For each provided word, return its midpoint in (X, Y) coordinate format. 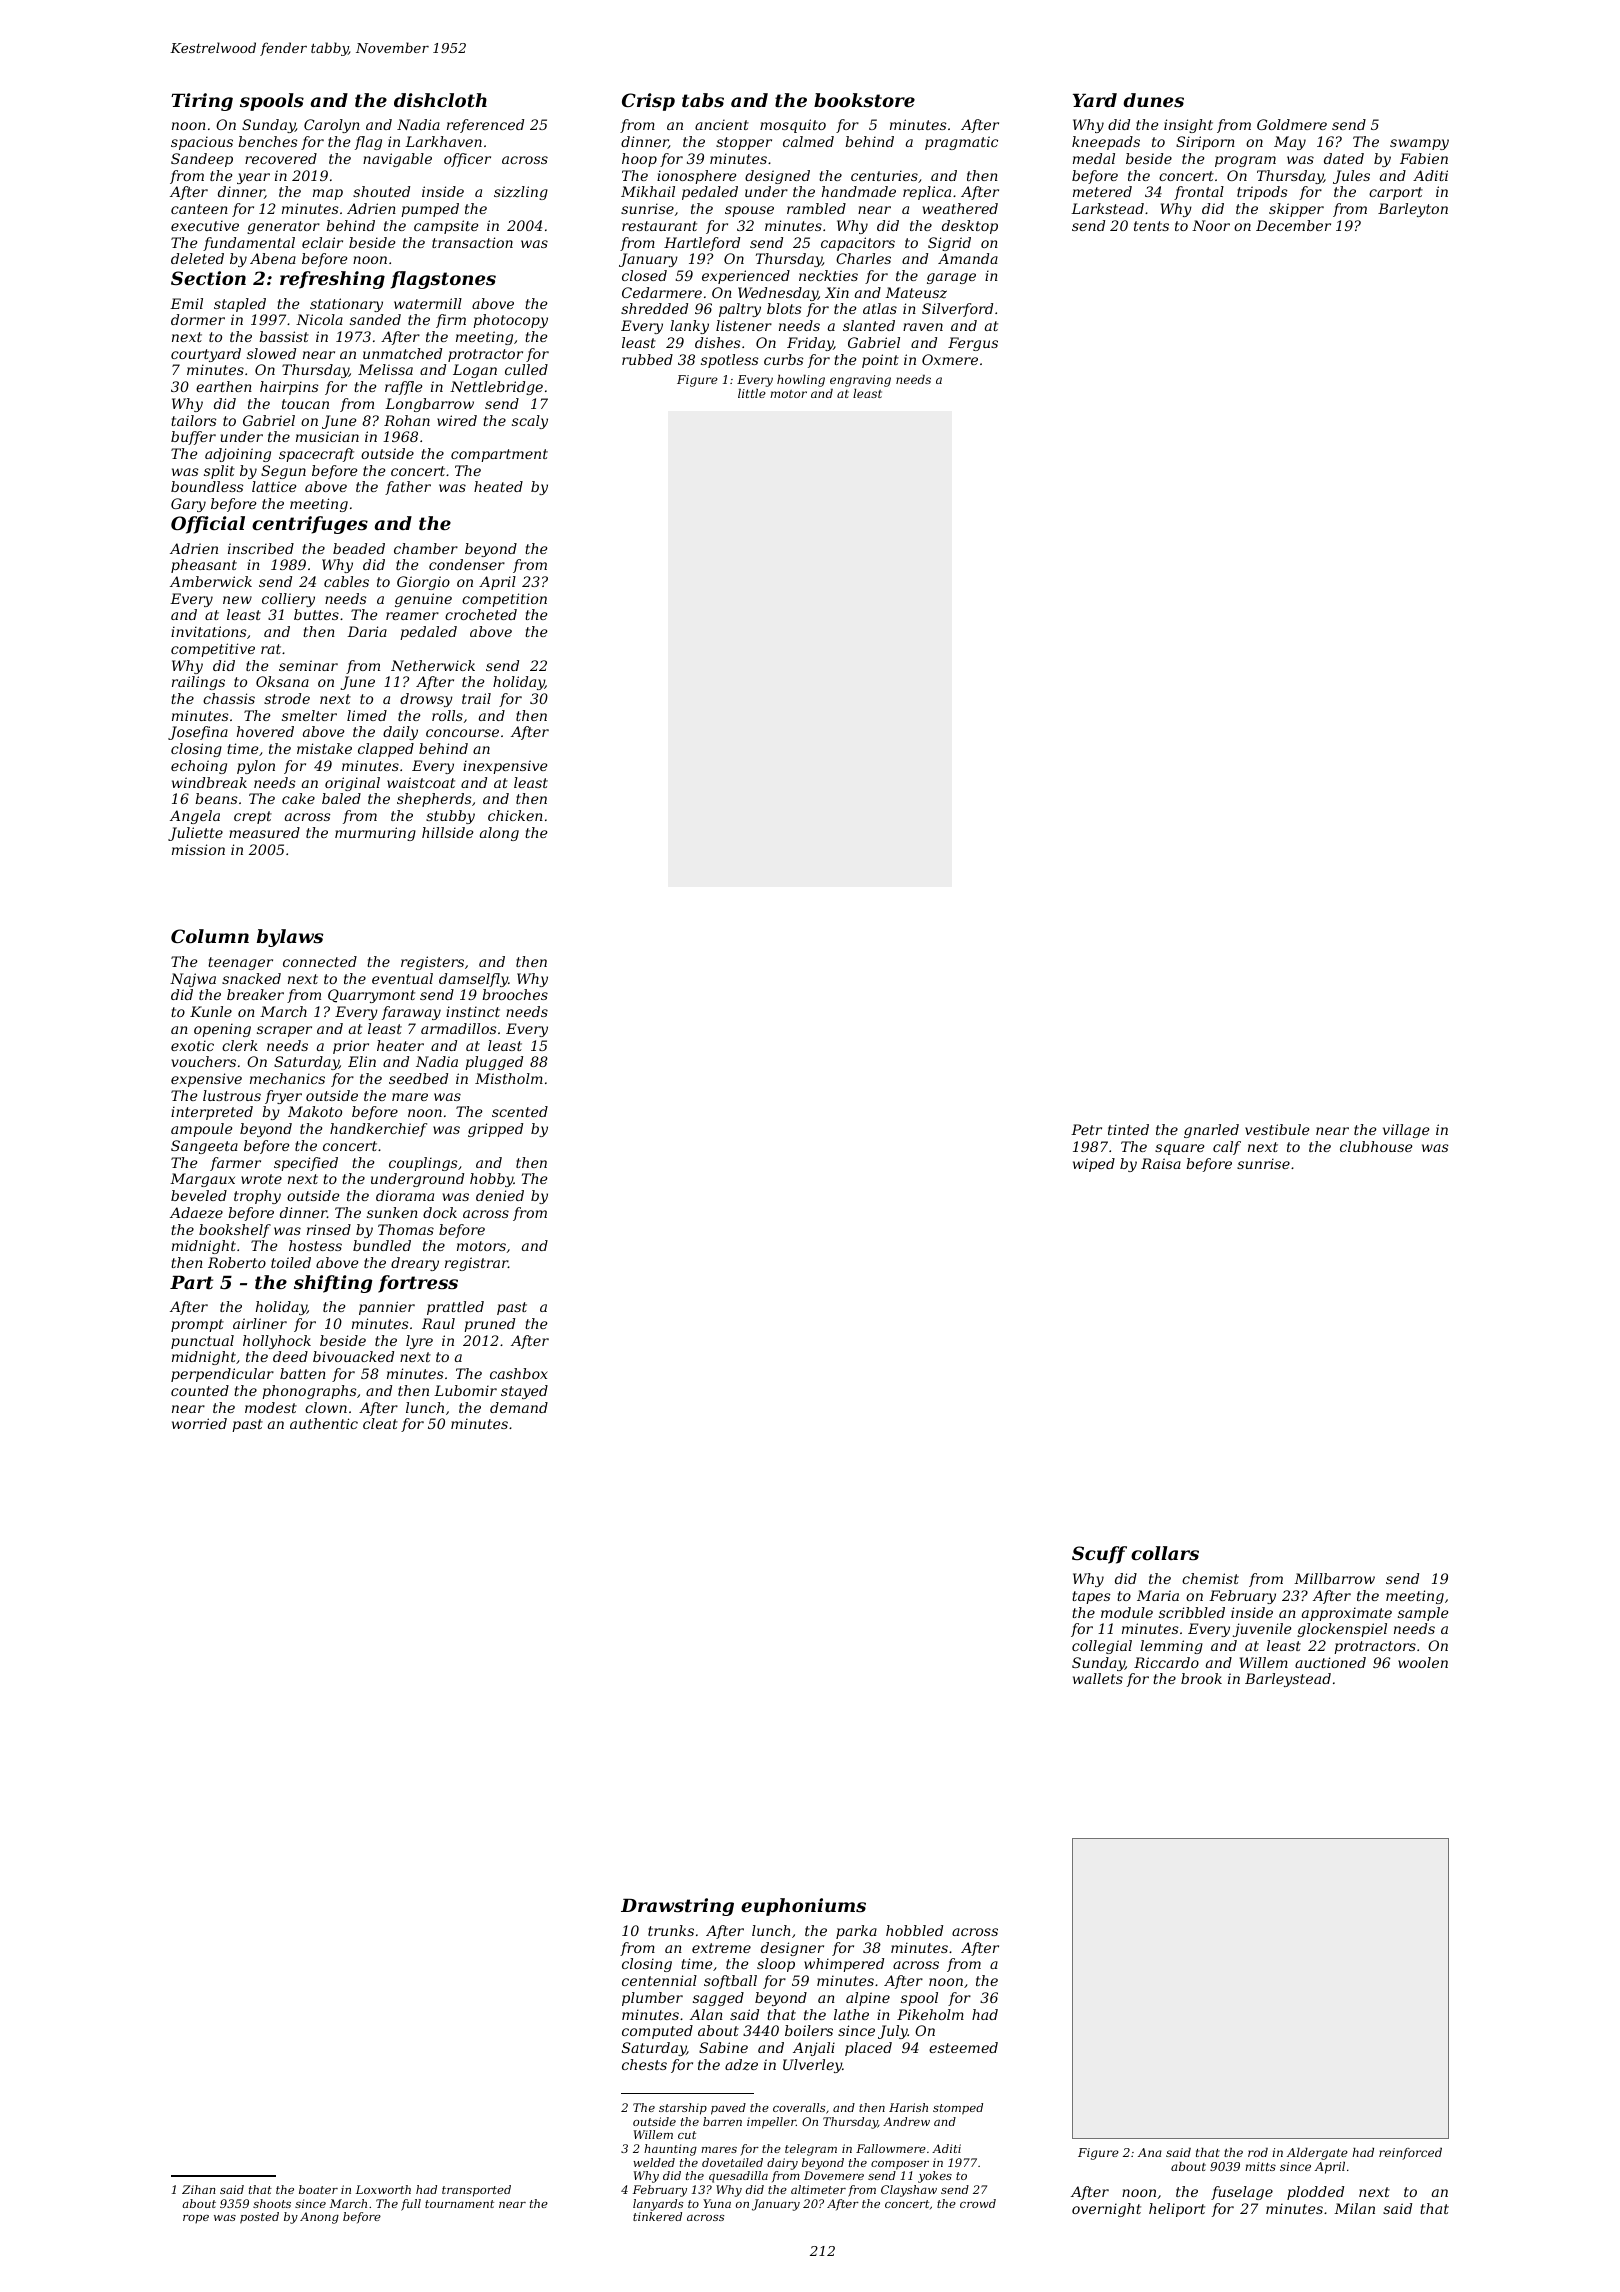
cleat (380, 1423)
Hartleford (702, 244)
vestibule (1277, 1129)
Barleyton (1413, 210)
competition (504, 600)
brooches (515, 994)
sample (1423, 1614)
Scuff (1099, 1555)
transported (476, 2191)
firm (451, 321)
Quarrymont (371, 996)
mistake (324, 748)
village (1406, 1131)
